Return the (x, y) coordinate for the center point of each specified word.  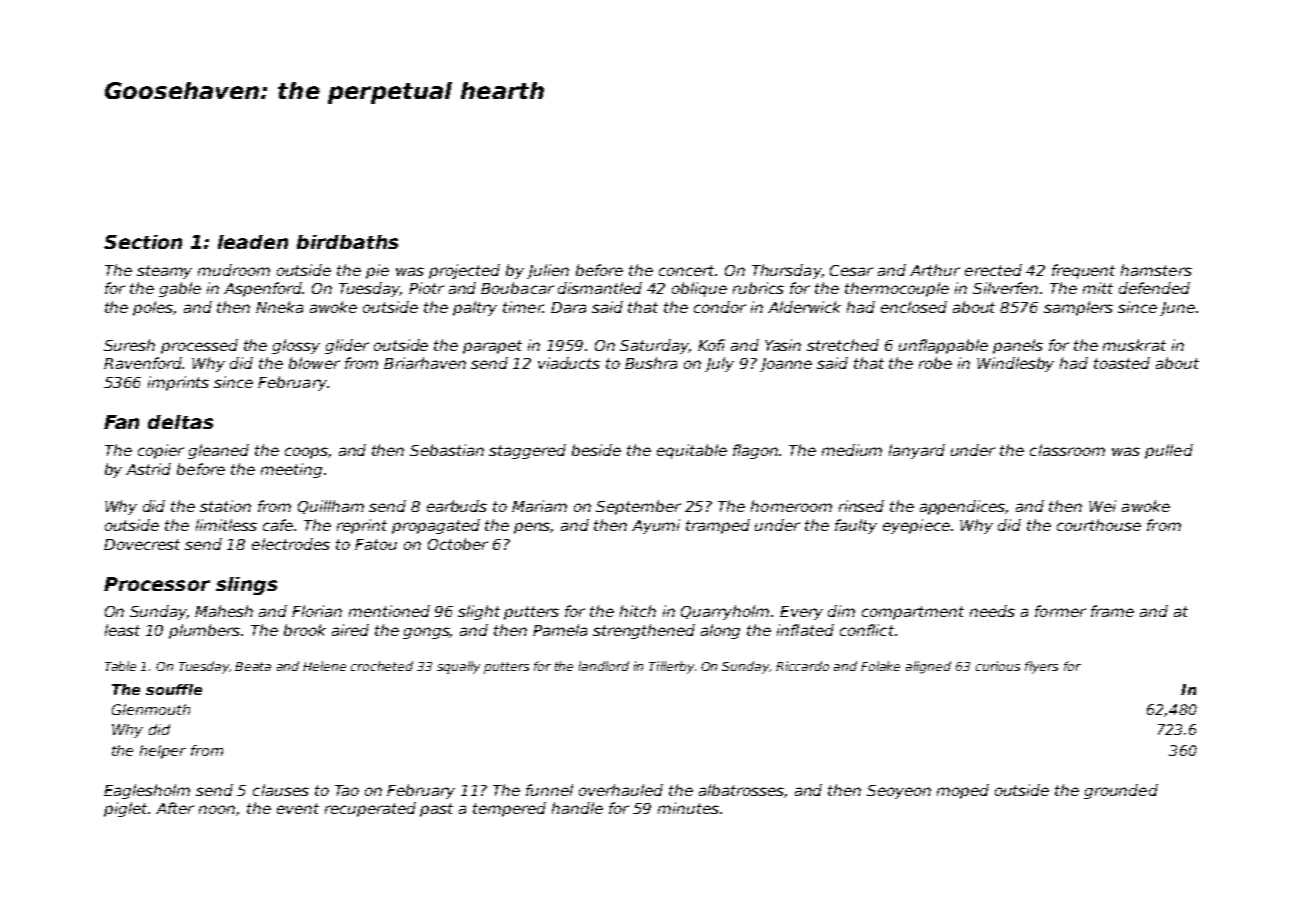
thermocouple (897, 289)
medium (852, 450)
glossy (296, 346)
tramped (718, 526)
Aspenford (263, 289)
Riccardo (802, 666)
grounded (1121, 791)
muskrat (1134, 345)
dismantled (600, 288)
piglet (125, 809)
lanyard (917, 451)
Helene (324, 666)
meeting (291, 470)
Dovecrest (142, 544)
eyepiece (916, 526)
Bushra (651, 363)
